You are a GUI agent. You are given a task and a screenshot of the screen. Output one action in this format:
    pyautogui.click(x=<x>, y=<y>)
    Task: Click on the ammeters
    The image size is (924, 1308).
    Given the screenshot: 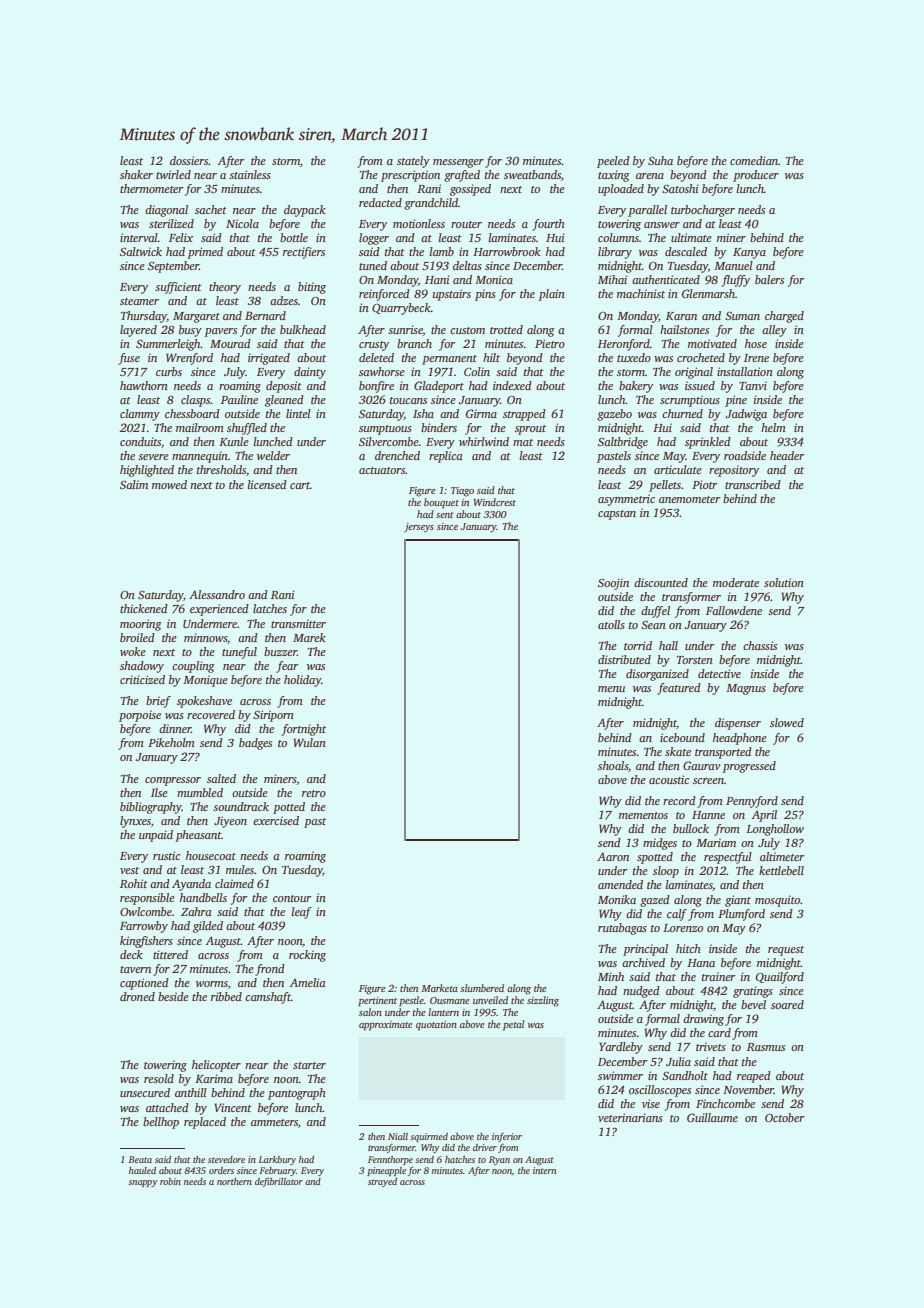 What is the action you would take?
    pyautogui.click(x=274, y=1122)
